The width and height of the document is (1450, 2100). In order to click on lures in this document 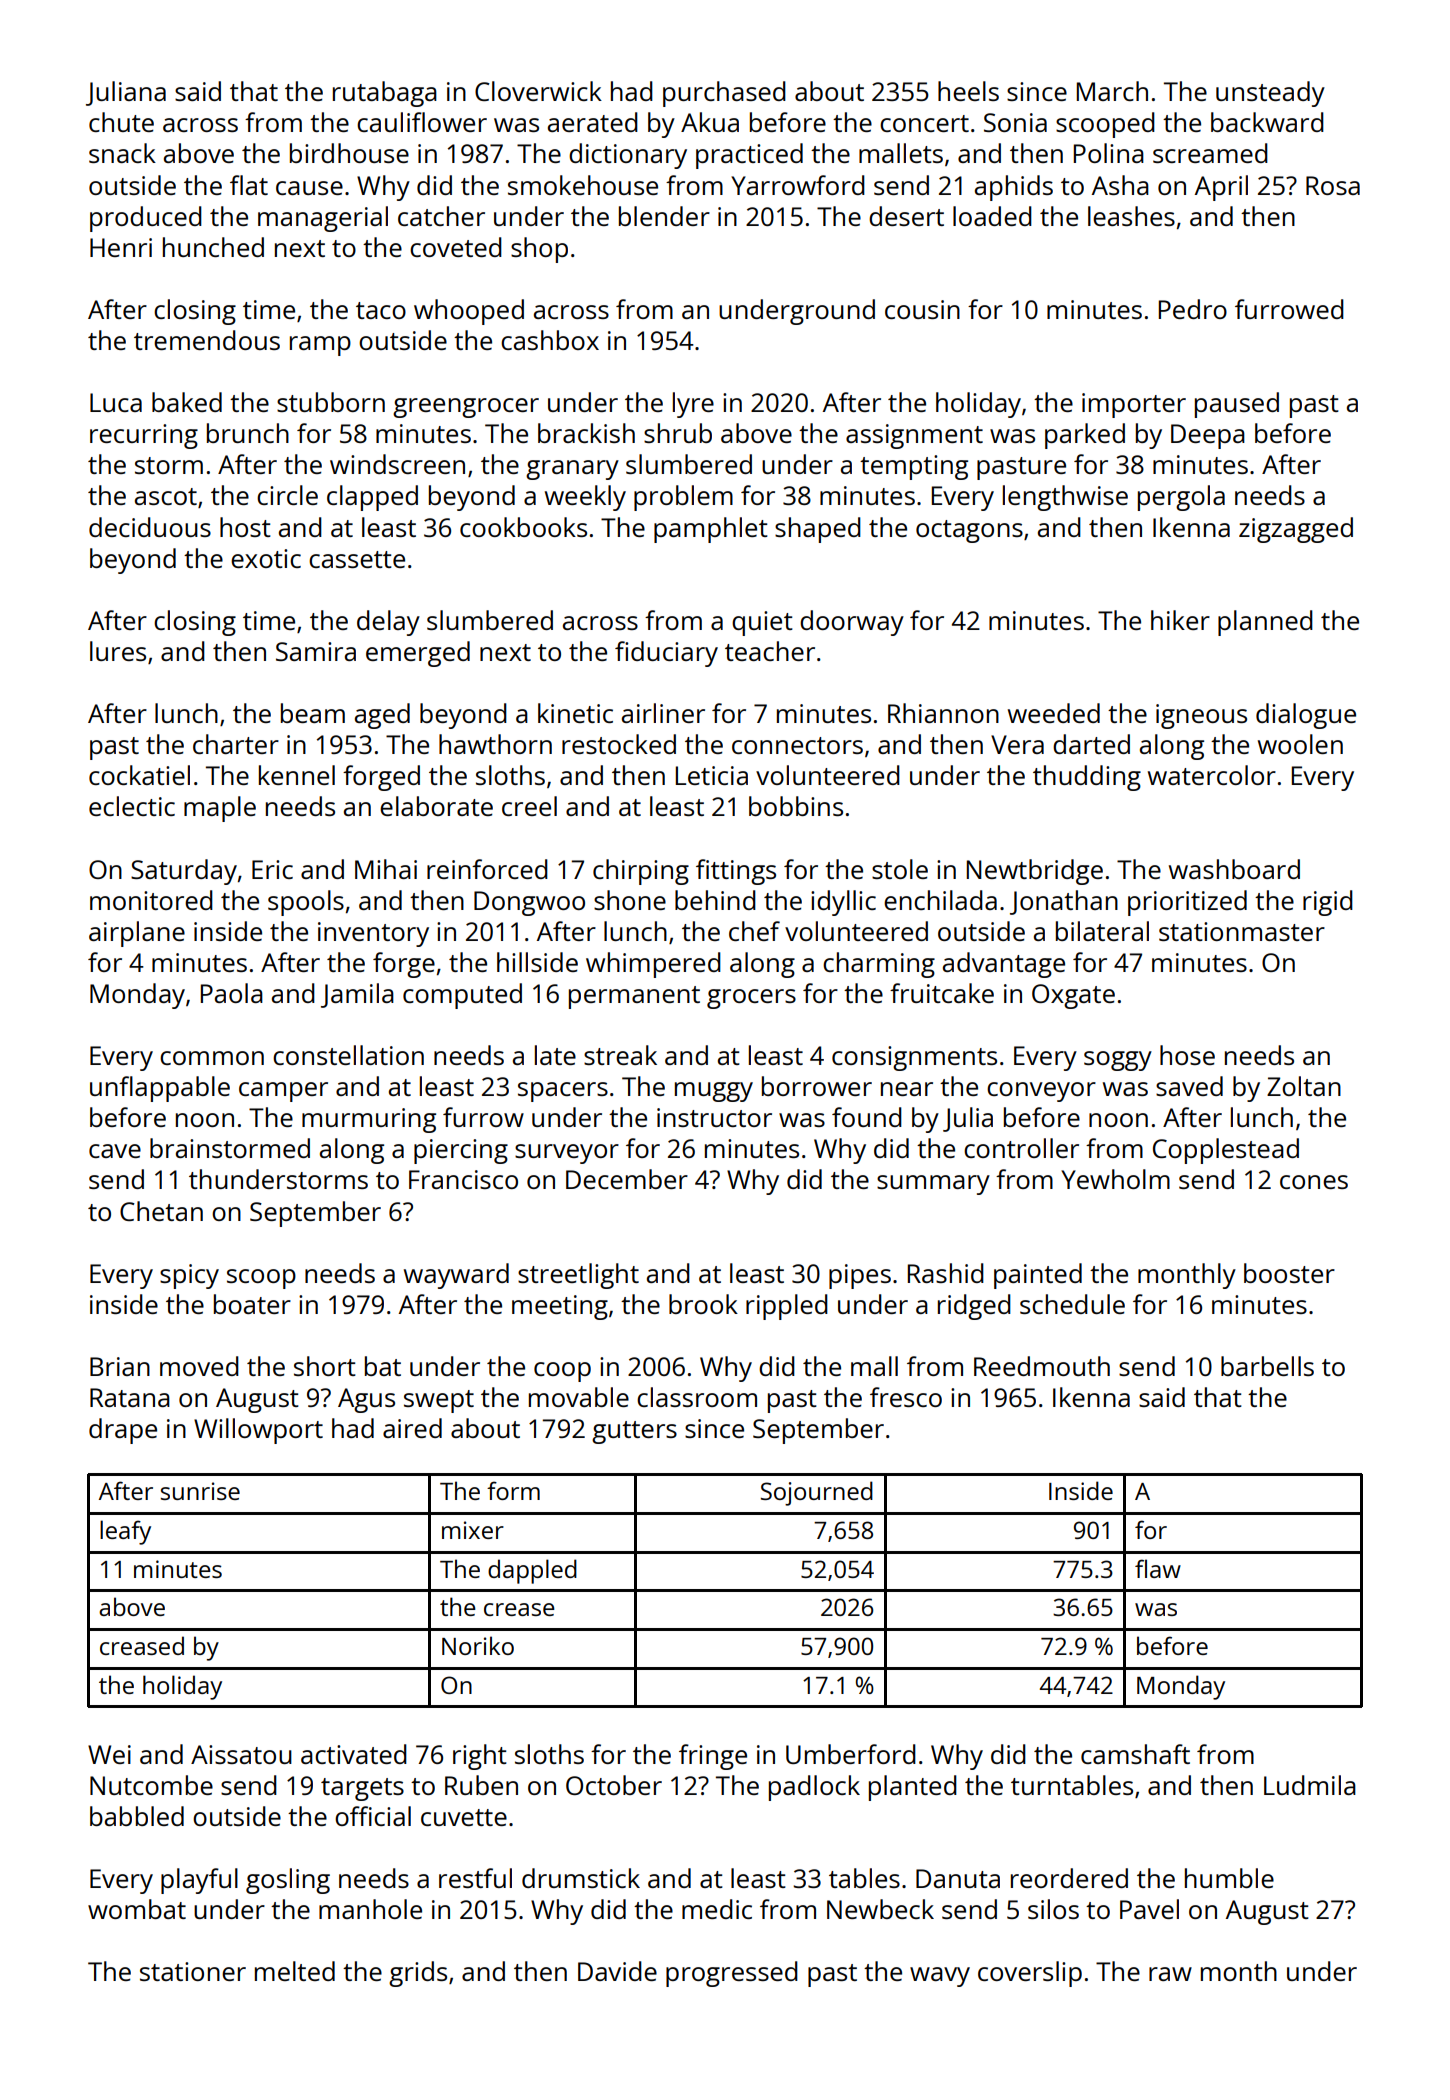, I will do `click(118, 651)`.
